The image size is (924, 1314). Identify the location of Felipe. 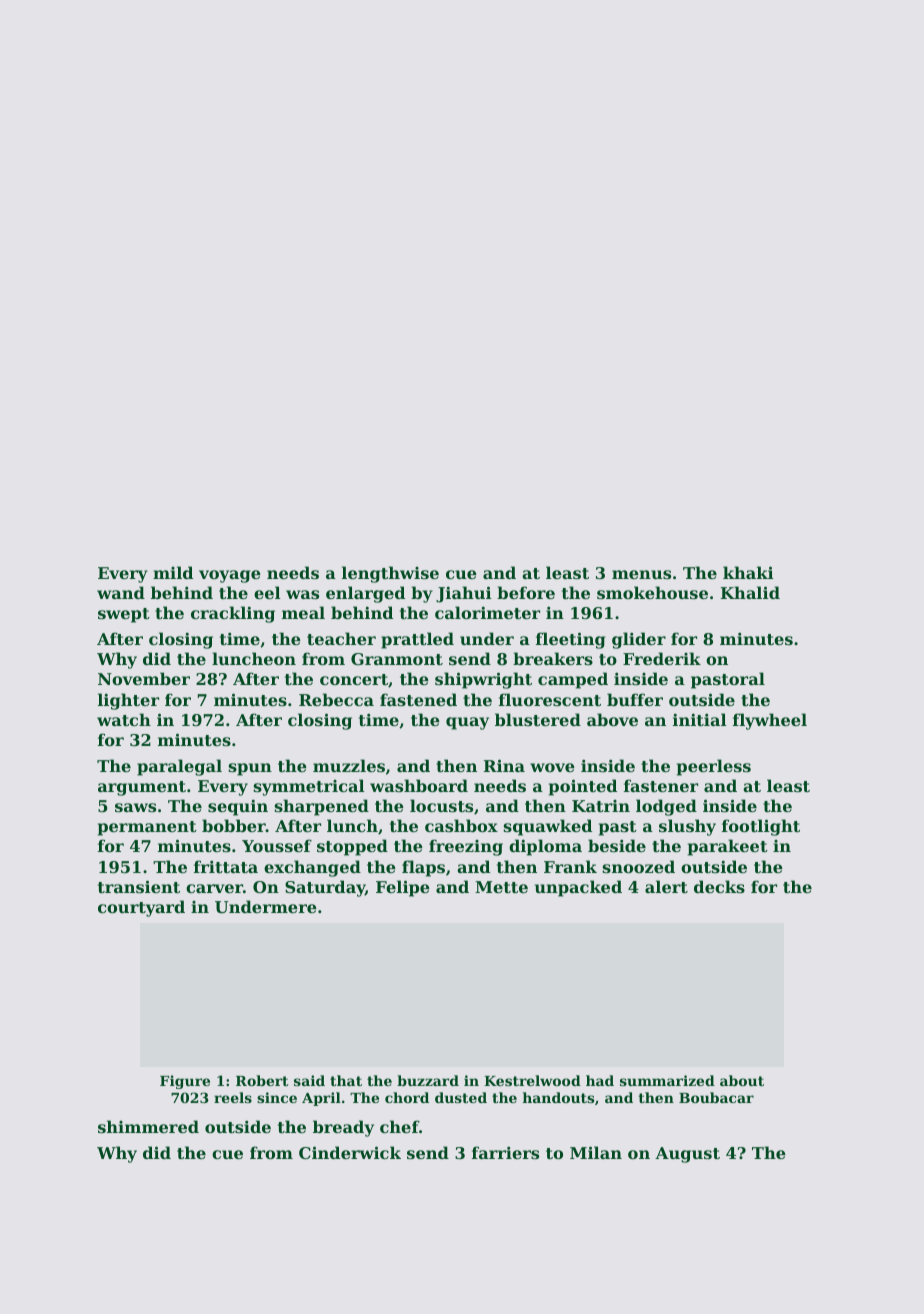
(403, 888).
